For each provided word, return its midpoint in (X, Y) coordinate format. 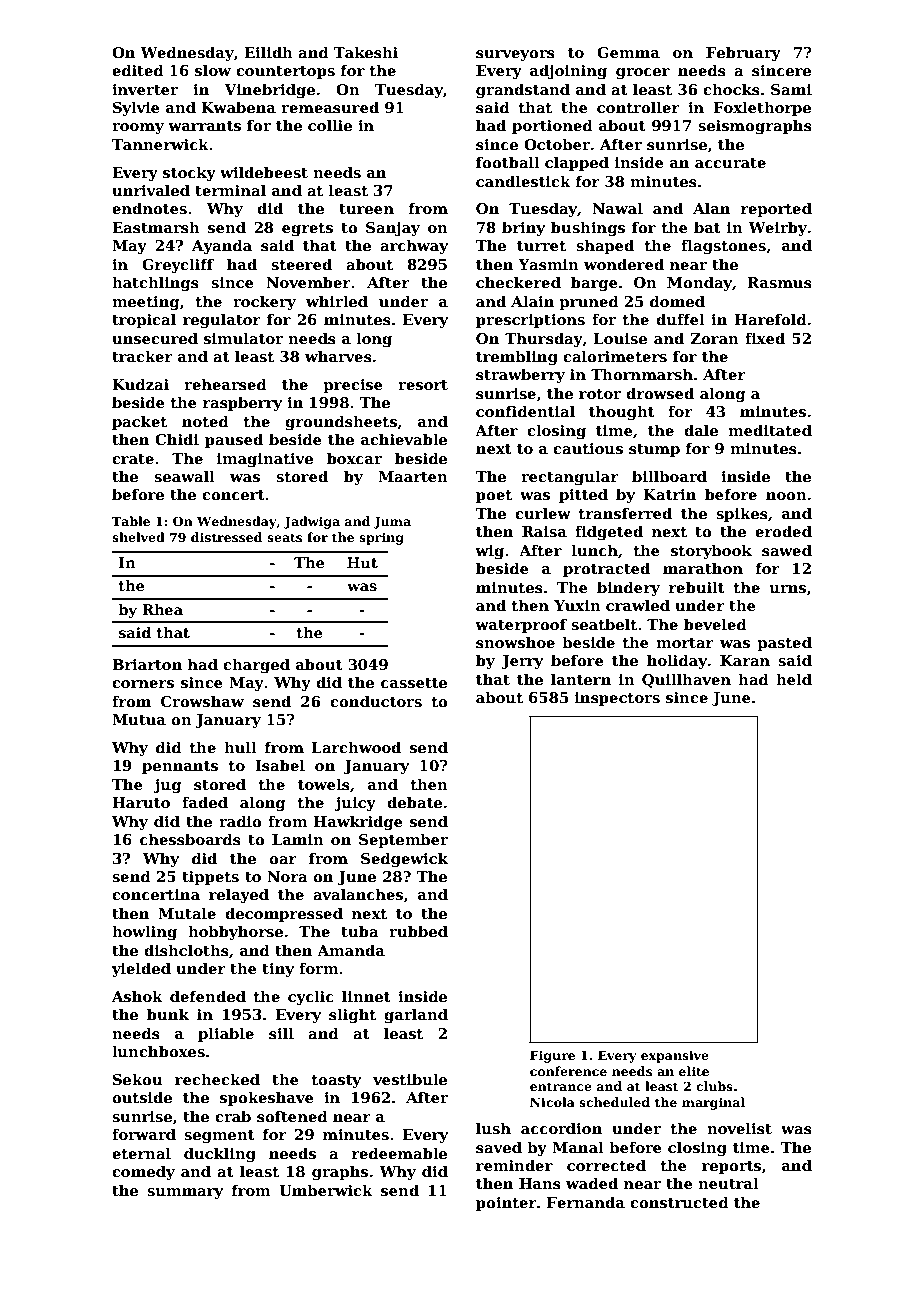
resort (423, 385)
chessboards (190, 839)
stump (654, 450)
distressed (226, 537)
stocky (189, 173)
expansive (675, 1056)
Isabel (280, 765)
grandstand (523, 90)
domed (677, 301)
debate (414, 802)
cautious (588, 448)
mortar (685, 643)
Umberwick (326, 1190)
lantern (581, 679)
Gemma (628, 52)
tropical (144, 320)
